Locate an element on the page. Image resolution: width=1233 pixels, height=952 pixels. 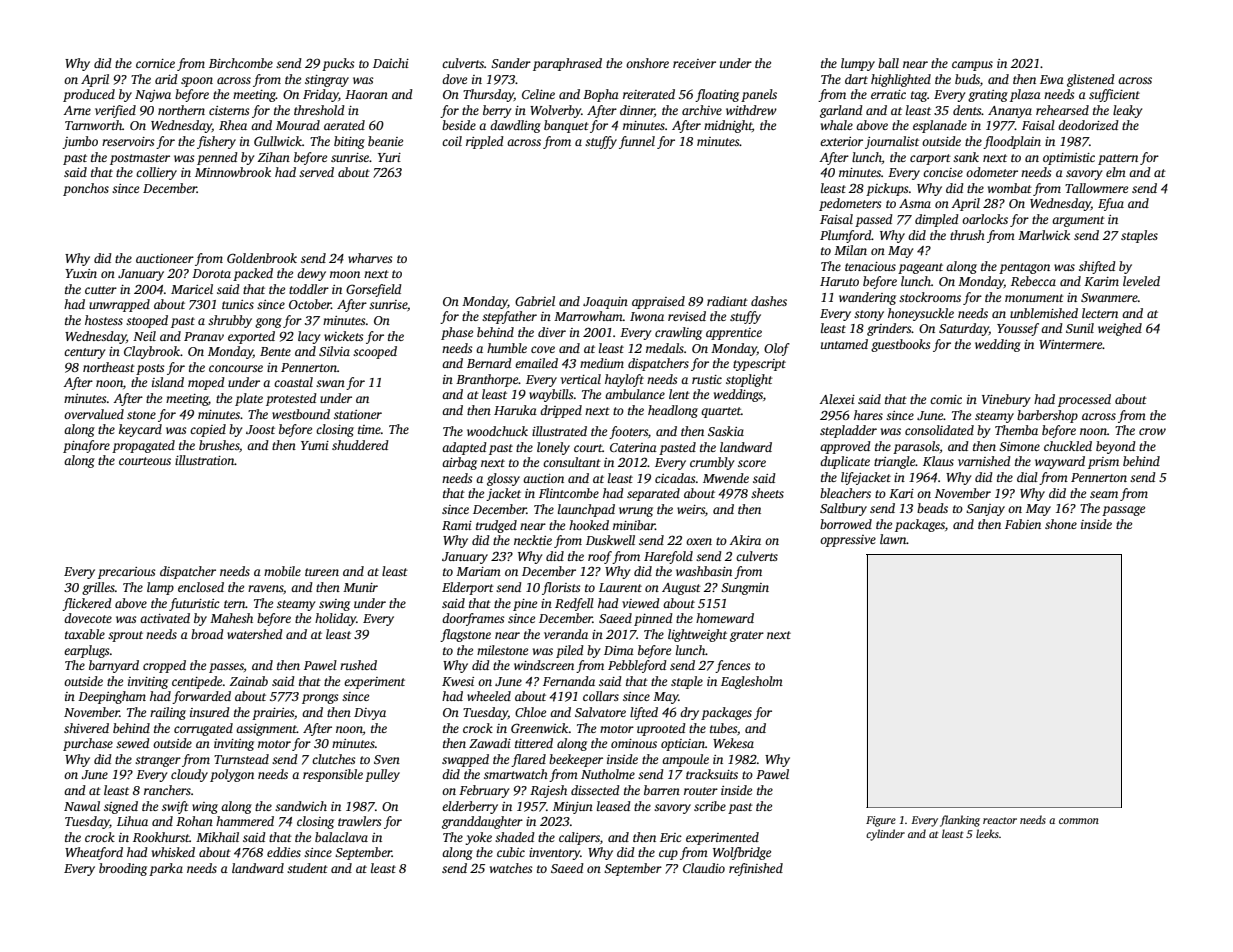
appraised is located at coordinates (658, 302).
